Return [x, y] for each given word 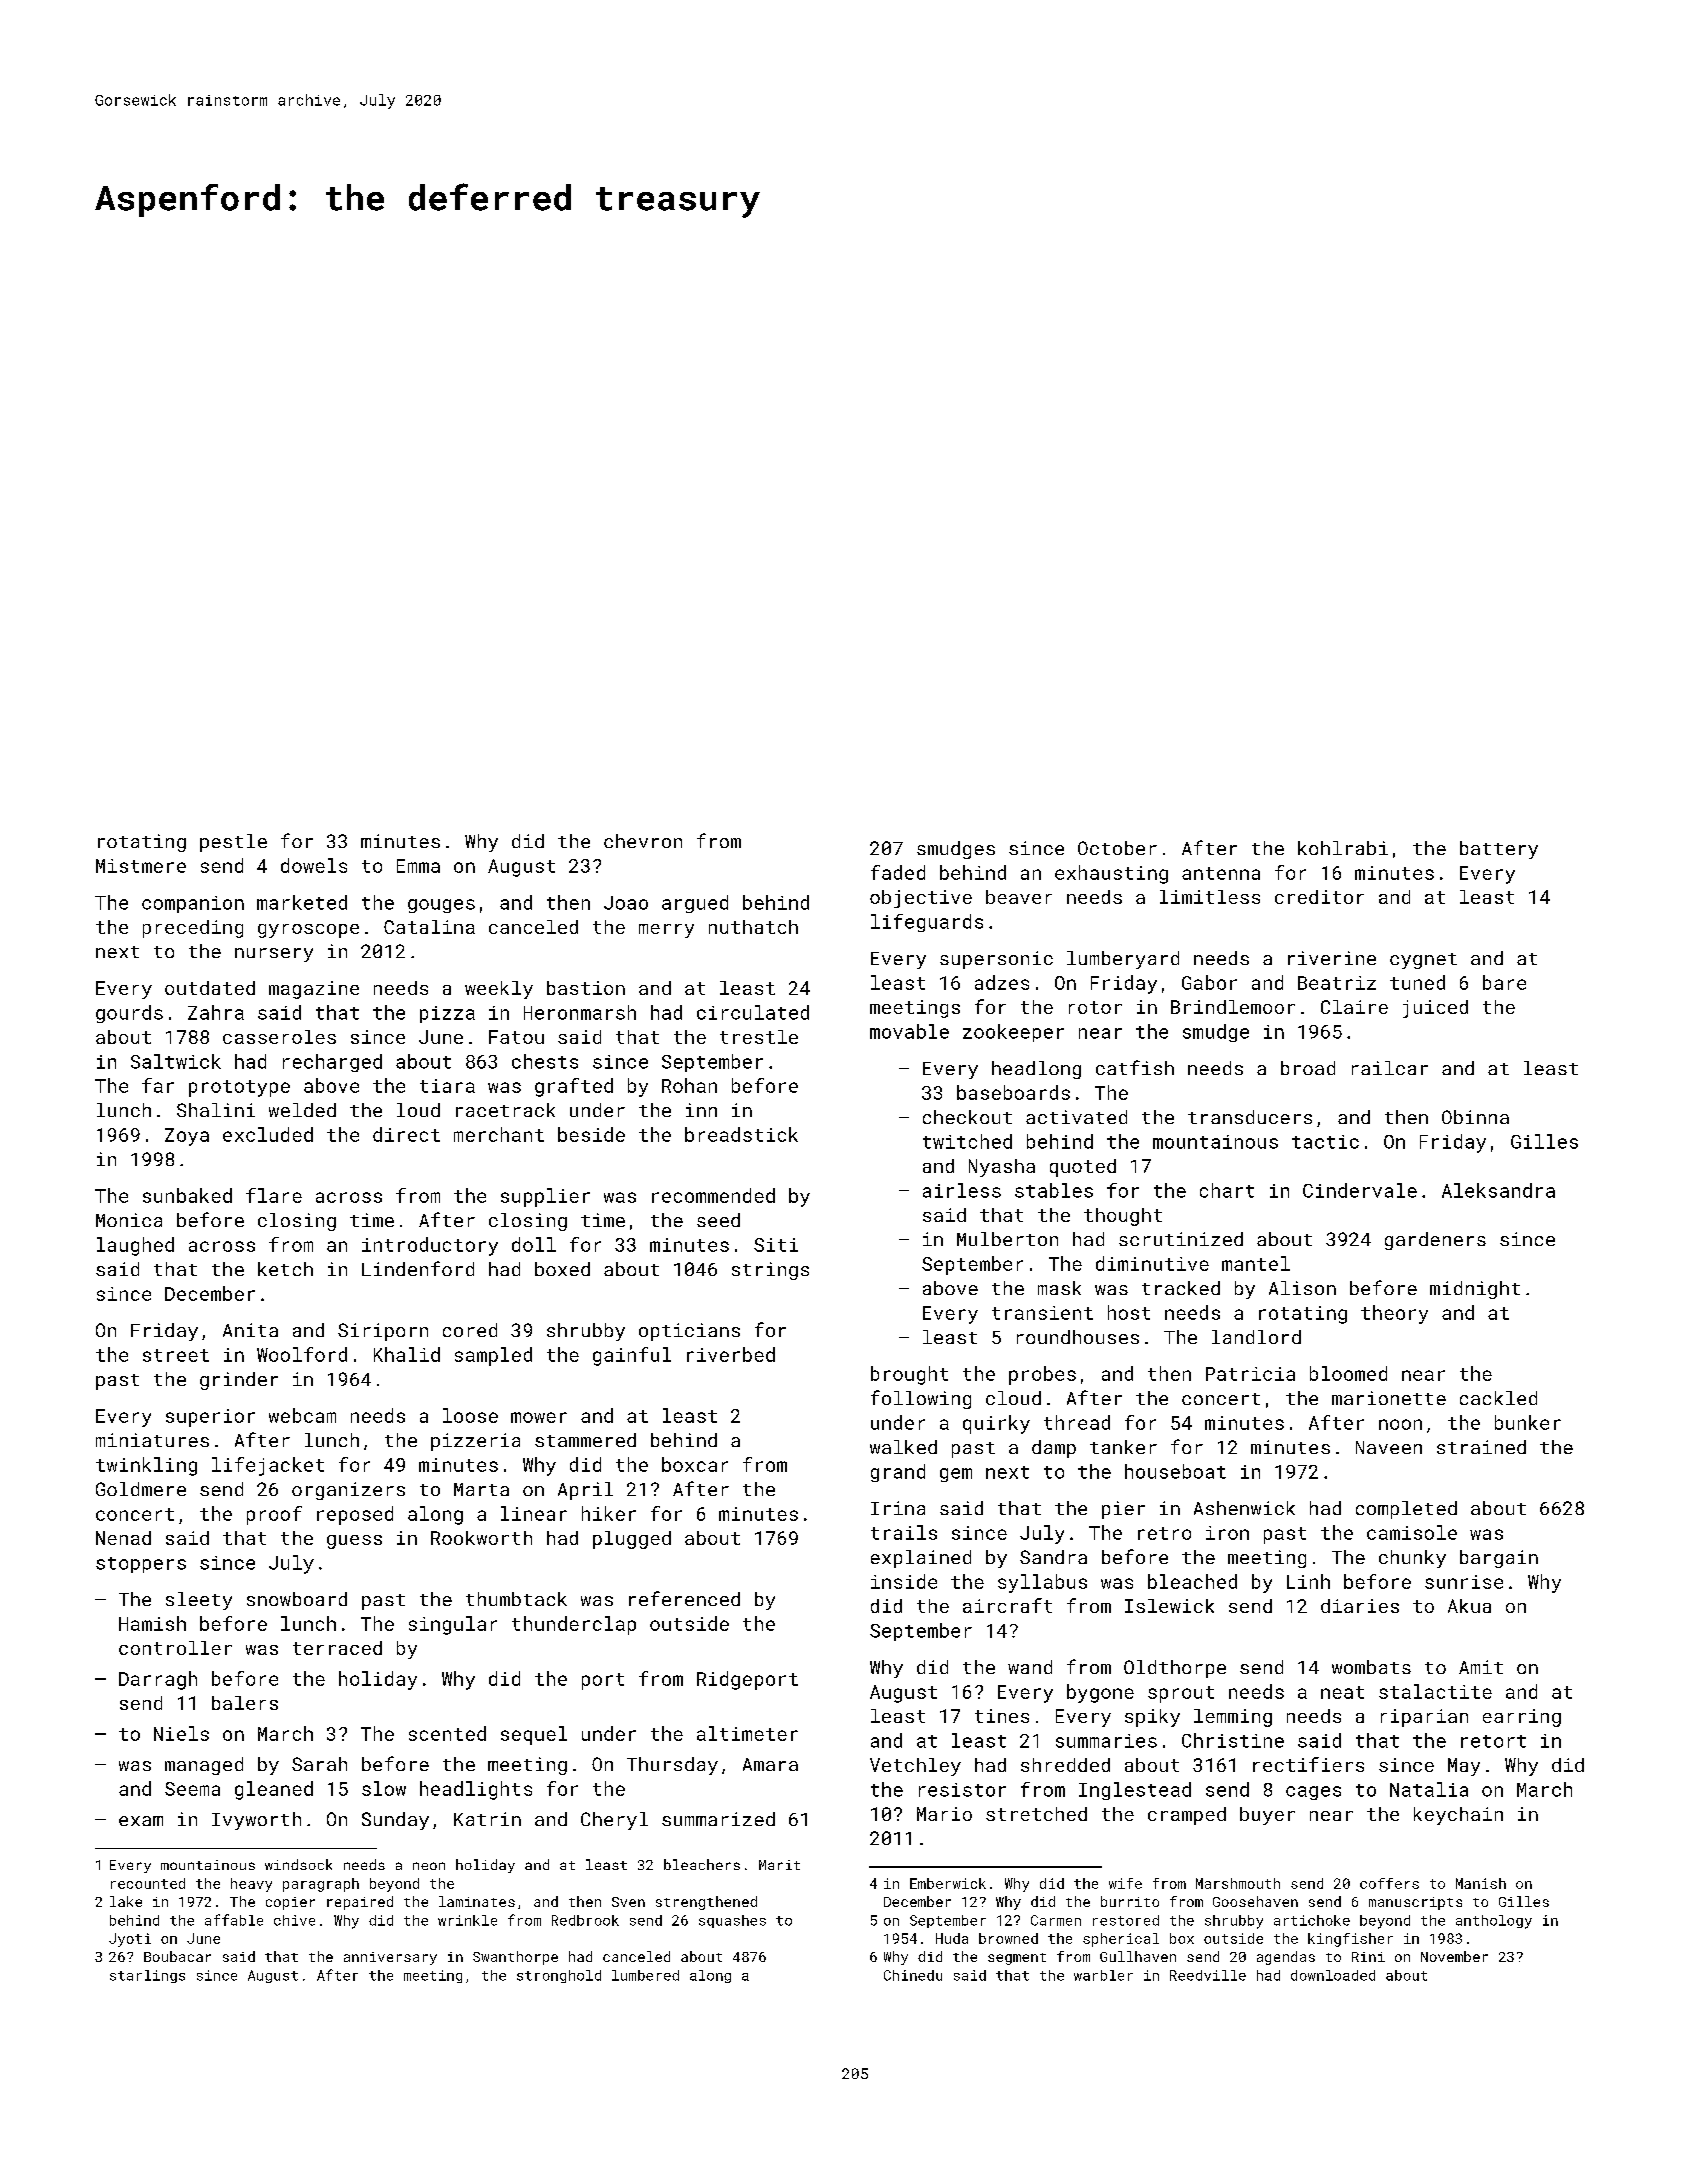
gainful [632, 1356]
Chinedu [913, 1975]
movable [909, 1031]
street [176, 1355]
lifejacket [268, 1466]
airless [962, 1190]
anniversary [390, 1958]
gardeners [1435, 1241]
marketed [302, 902]
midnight [1475, 1290]
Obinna [1475, 1117]
